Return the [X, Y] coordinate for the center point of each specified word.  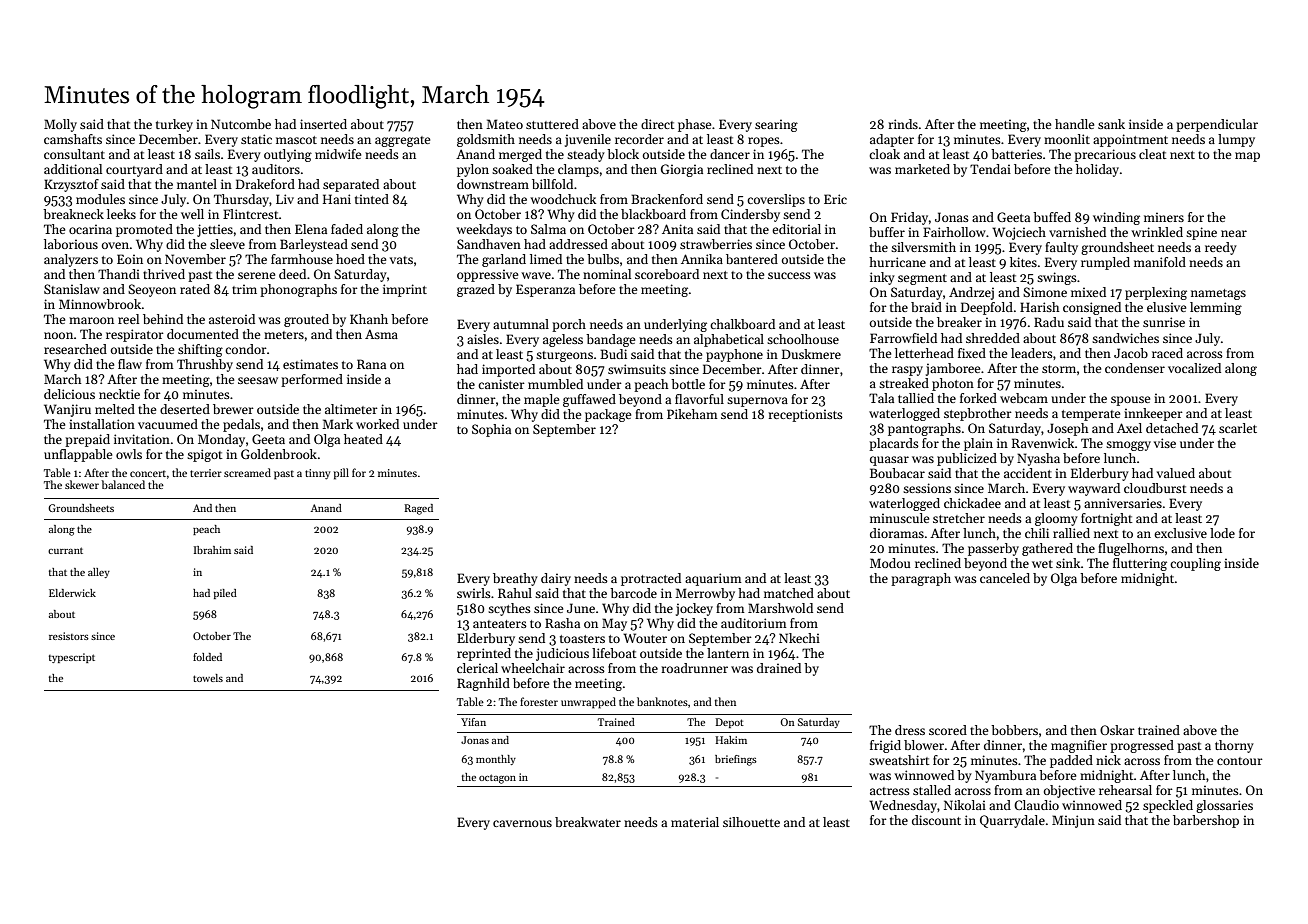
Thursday [241, 200]
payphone [734, 355]
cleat [1152, 154]
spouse [1130, 401]
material [695, 822]
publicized [967, 459]
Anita [677, 229]
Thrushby [205, 365]
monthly [496, 760]
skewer [82, 484]
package [608, 415]
